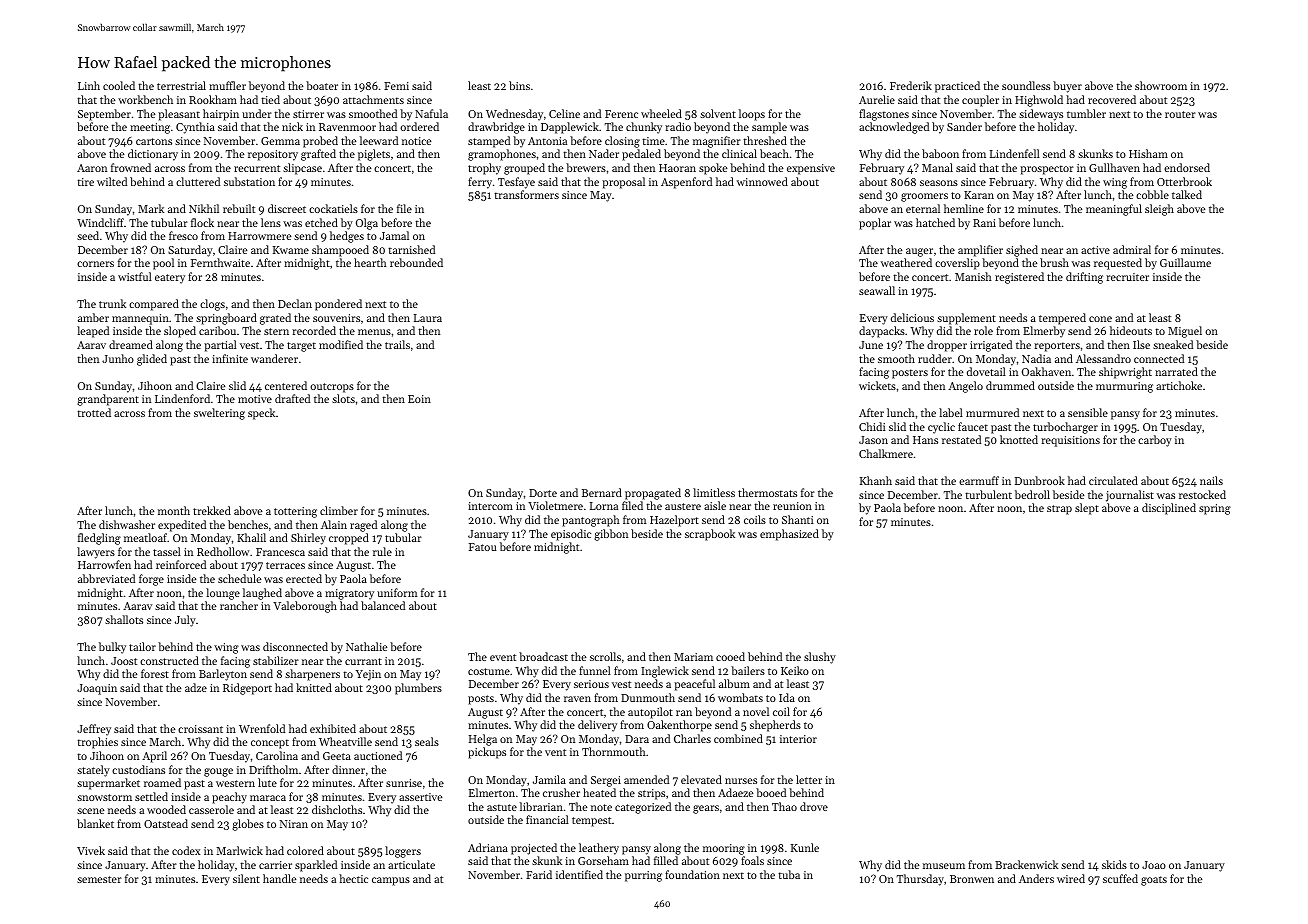  What do you see at coordinates (154, 141) in the document?
I see `cartons` at bounding box center [154, 141].
